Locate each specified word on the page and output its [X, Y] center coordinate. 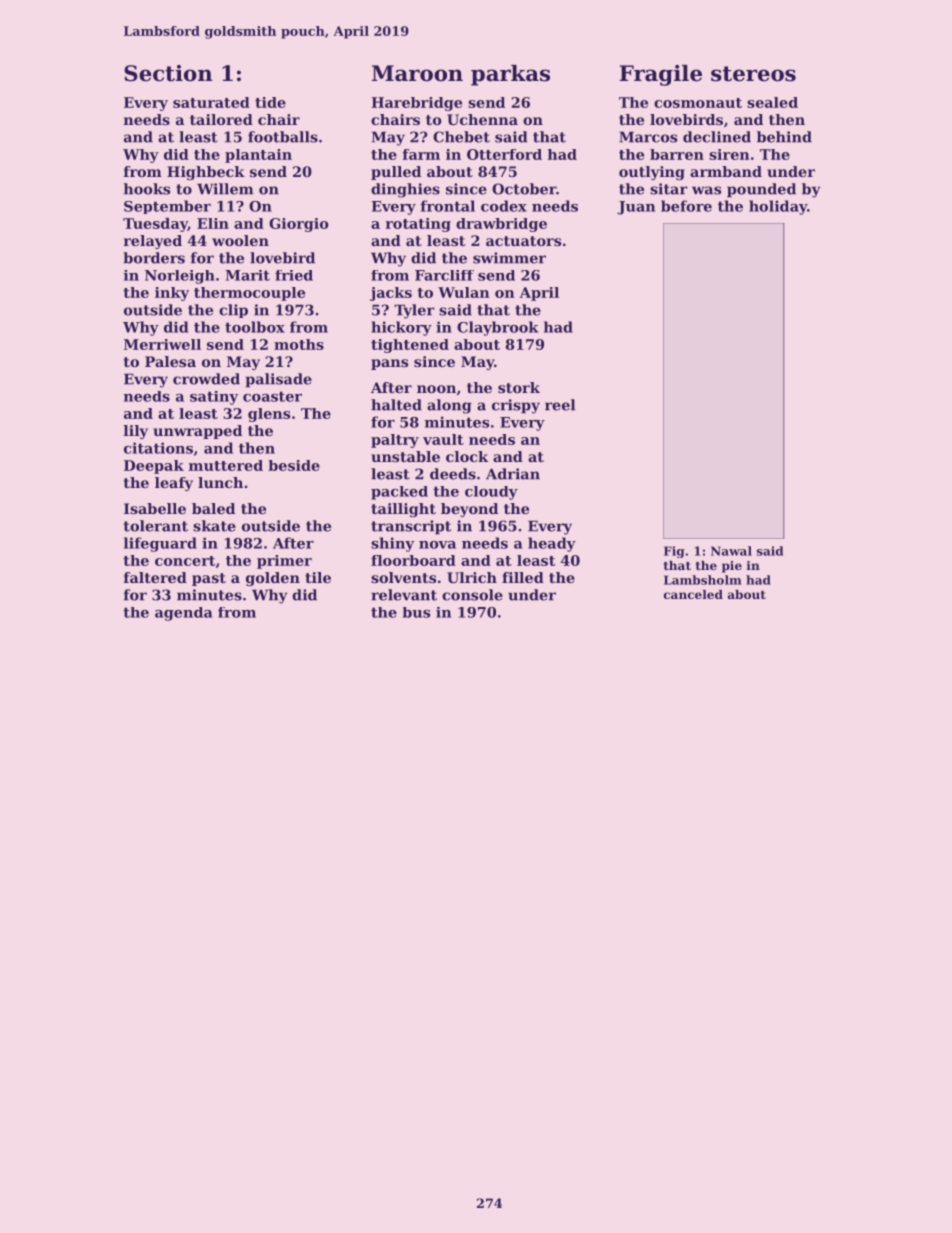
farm [421, 154]
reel [560, 405]
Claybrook [497, 328]
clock [467, 456]
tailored [221, 119]
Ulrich [472, 577]
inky [172, 294]
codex [504, 206]
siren [729, 154]
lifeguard [160, 544]
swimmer [509, 258]
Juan [636, 208]
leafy [174, 484]
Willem [225, 189]
